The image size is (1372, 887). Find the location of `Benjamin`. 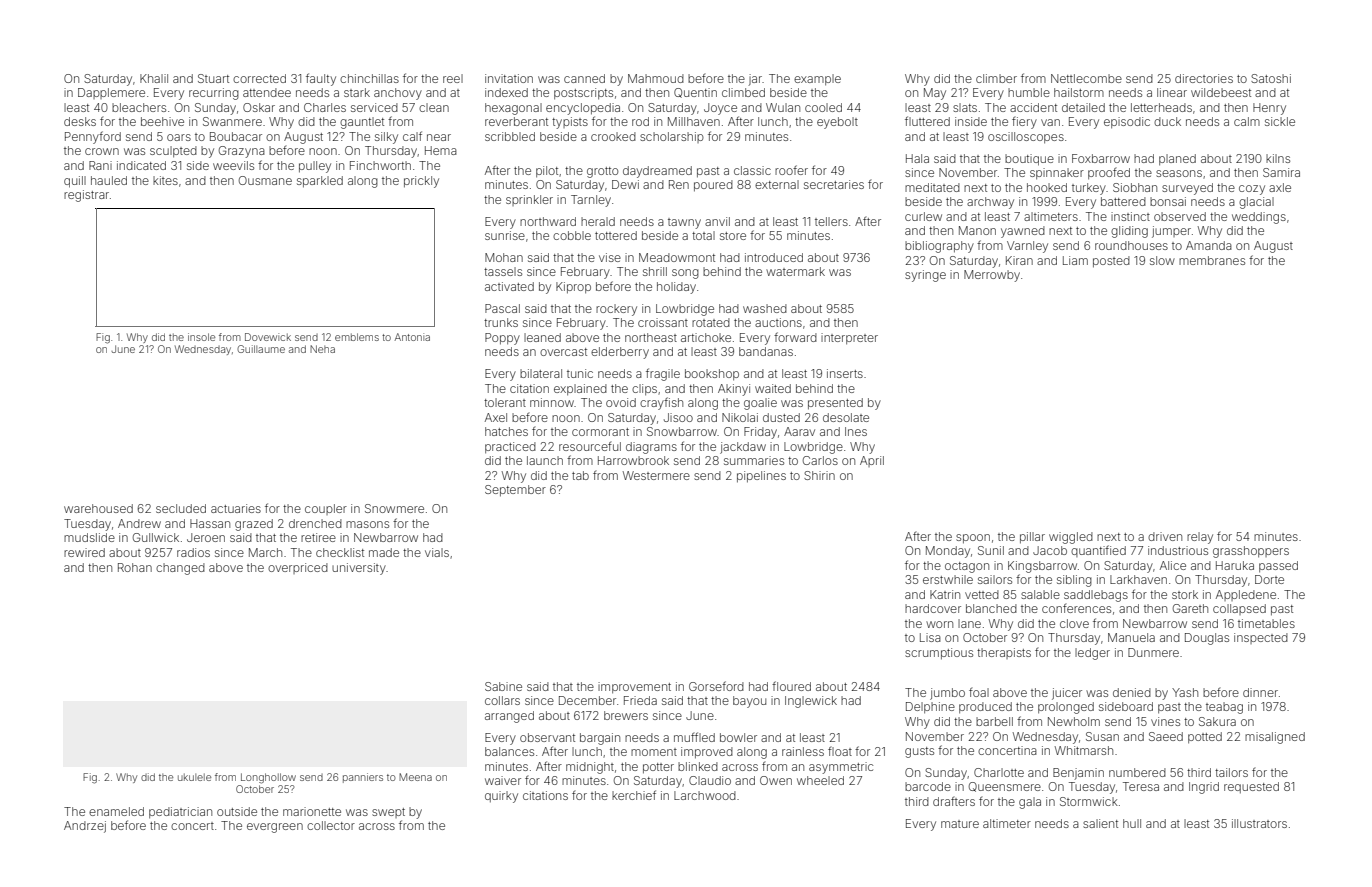

Benjamin is located at coordinates (1078, 774).
